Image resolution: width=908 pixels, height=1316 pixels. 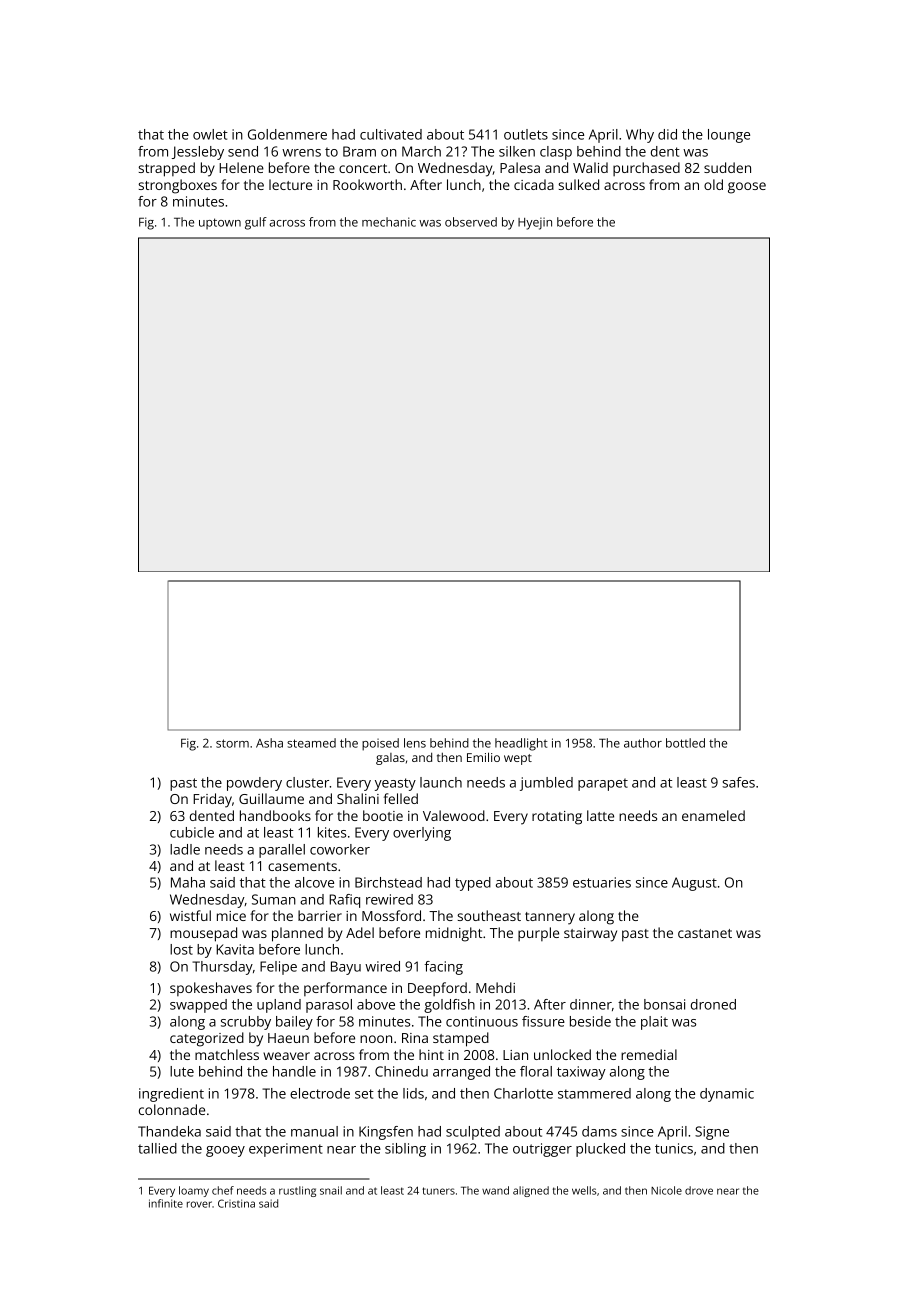 I want to click on goose, so click(x=747, y=188).
